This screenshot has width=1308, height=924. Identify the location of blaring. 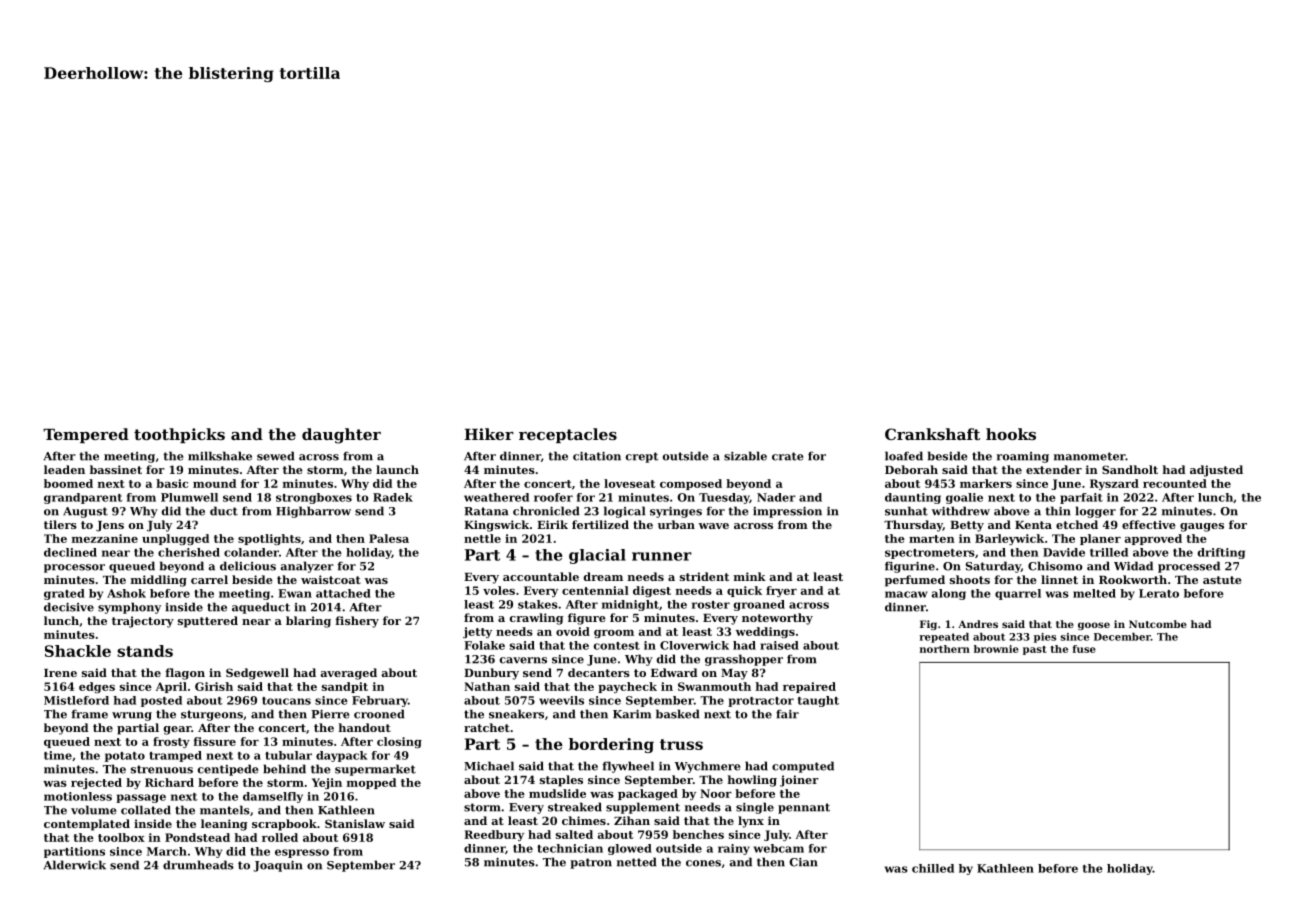
(308, 622).
